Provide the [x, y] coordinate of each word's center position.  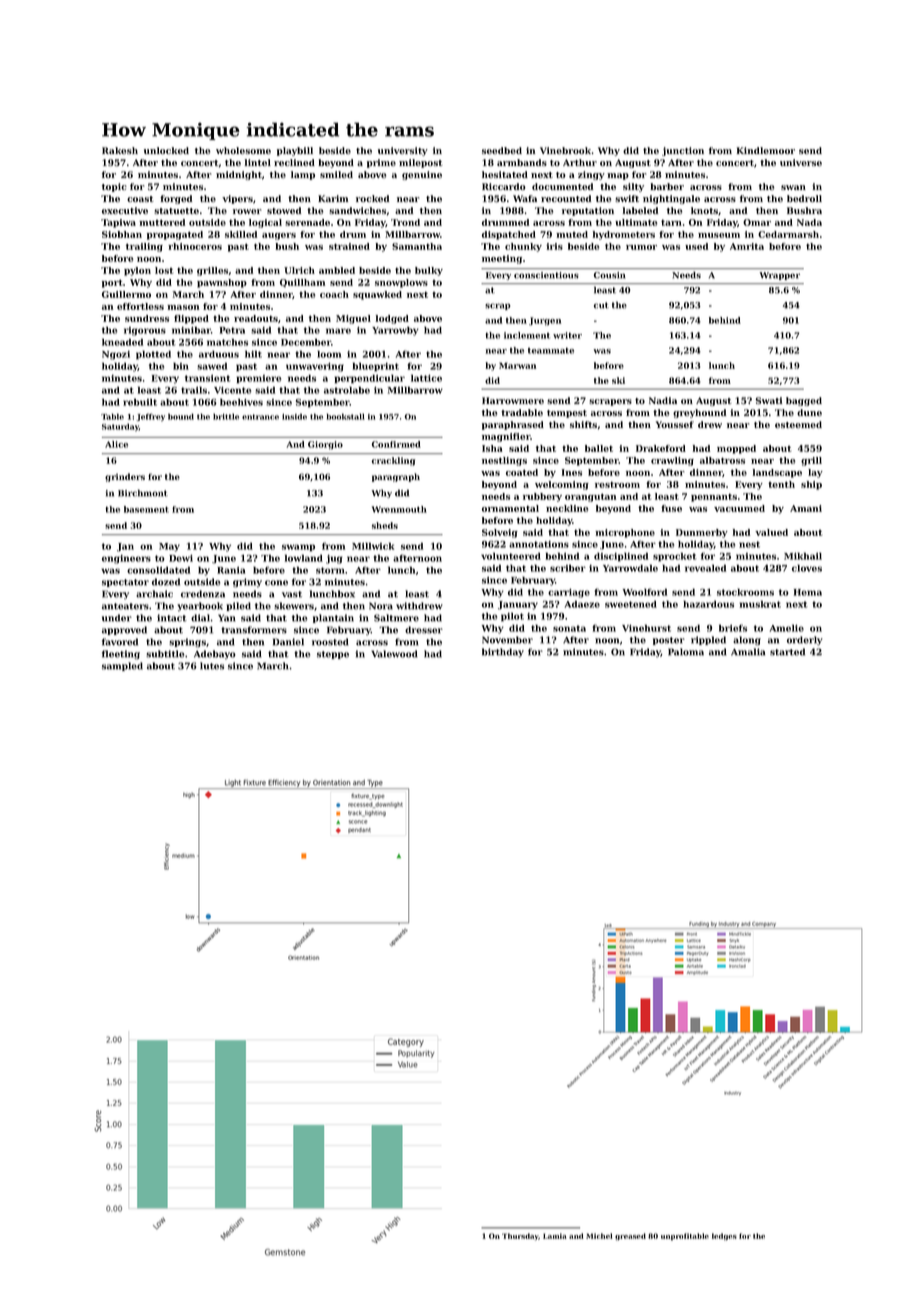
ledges [724, 1237]
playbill [295, 151]
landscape [777, 473]
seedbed [502, 150]
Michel [599, 1236]
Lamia [555, 1236]
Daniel [288, 642]
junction [683, 151]
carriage [569, 593]
